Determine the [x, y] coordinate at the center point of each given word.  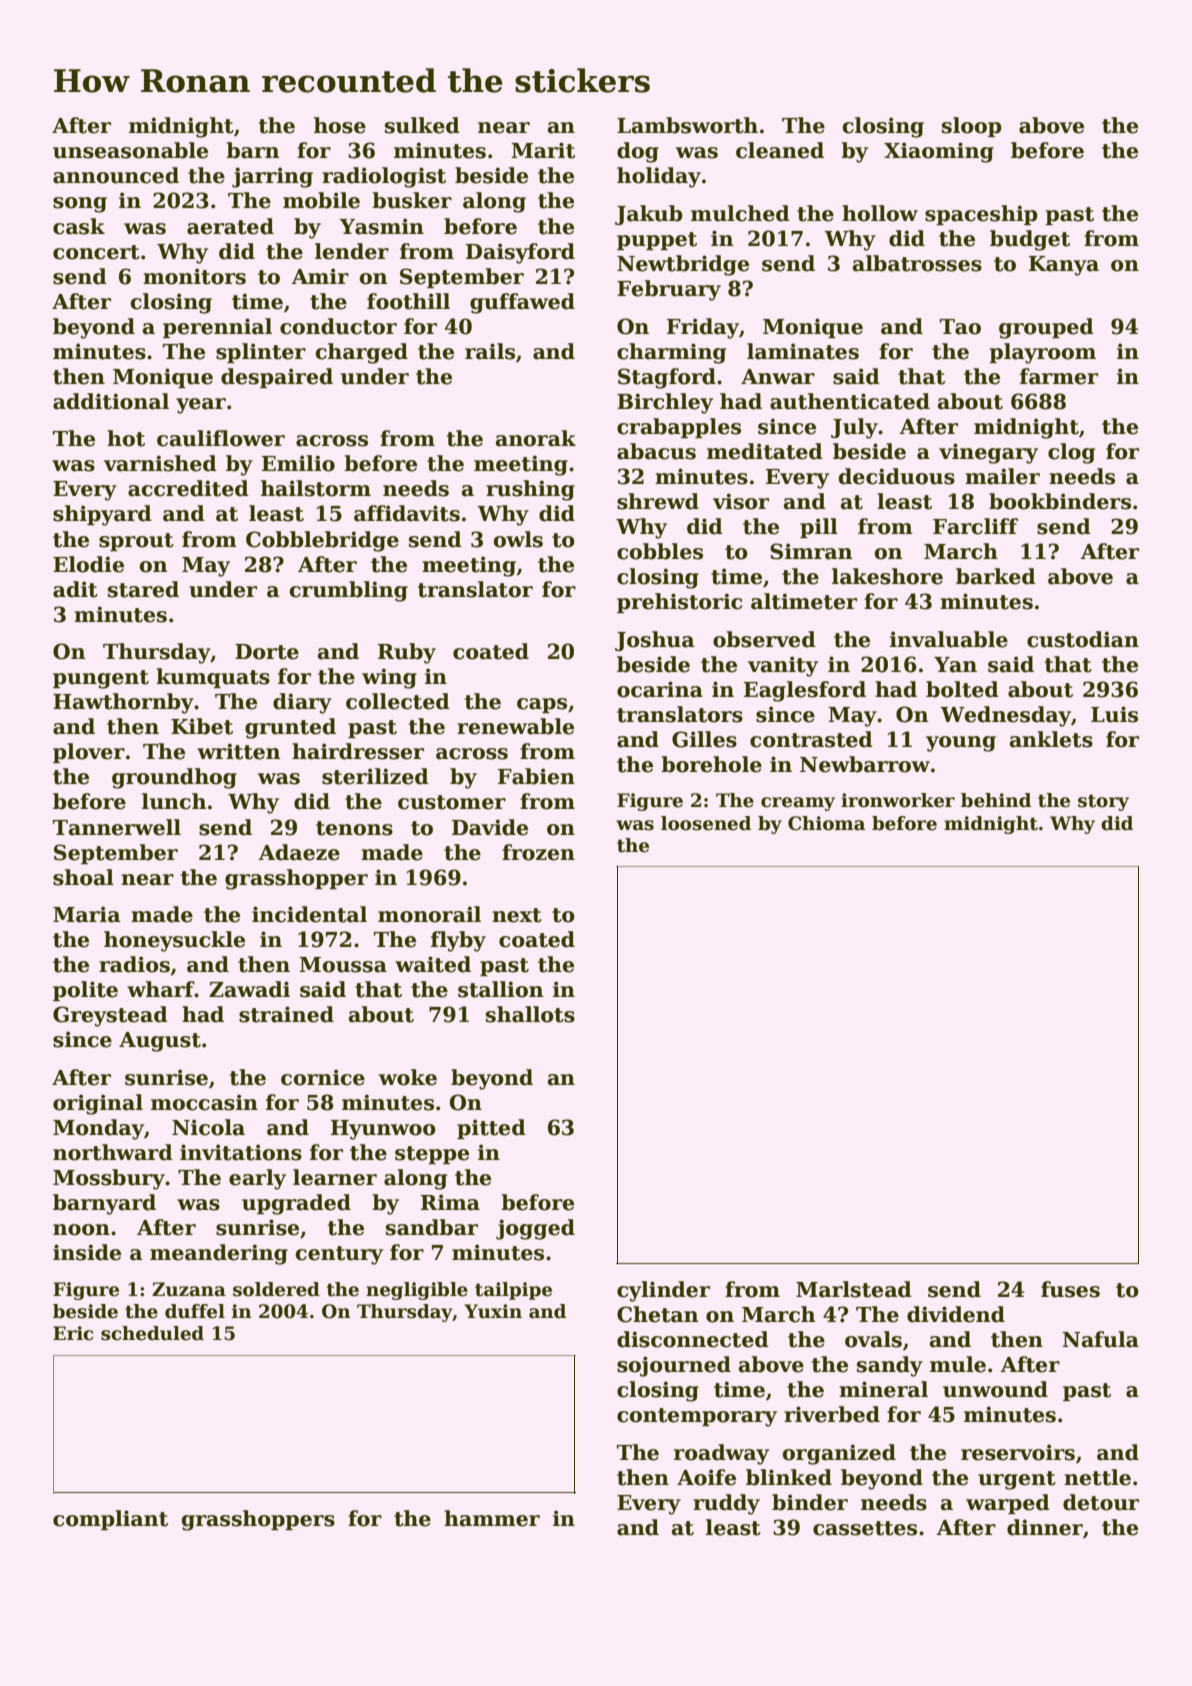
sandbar [432, 1227]
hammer [492, 1518]
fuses [1070, 1289]
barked [996, 576]
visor [741, 501]
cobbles [660, 551]
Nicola [208, 1127]
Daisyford [520, 253]
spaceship [981, 215]
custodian [1083, 639]
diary [302, 703]
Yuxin [493, 1311]
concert [96, 252]
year [201, 406]
